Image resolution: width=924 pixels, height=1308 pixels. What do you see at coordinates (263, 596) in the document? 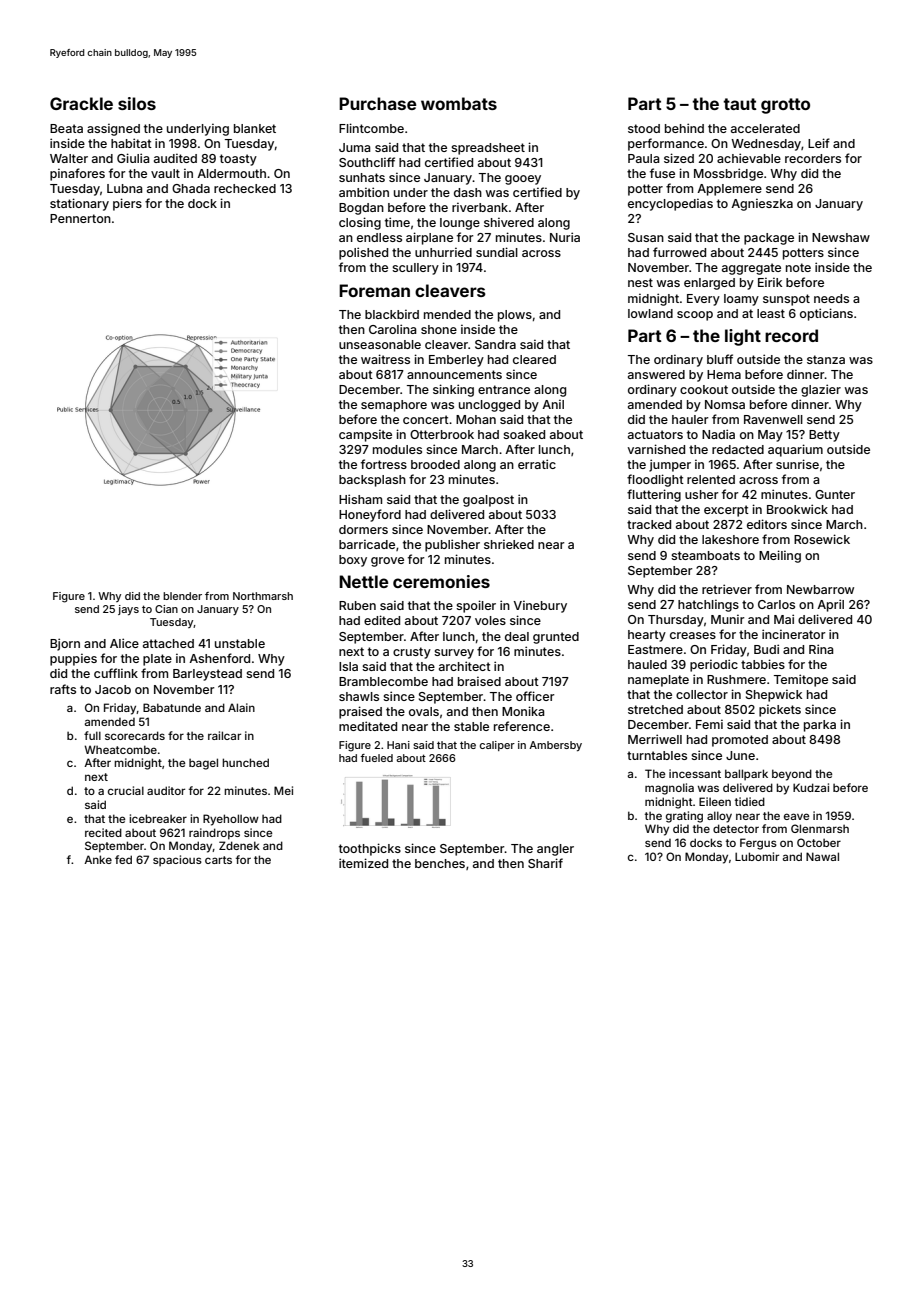
I see `Northmarsh` at bounding box center [263, 596].
